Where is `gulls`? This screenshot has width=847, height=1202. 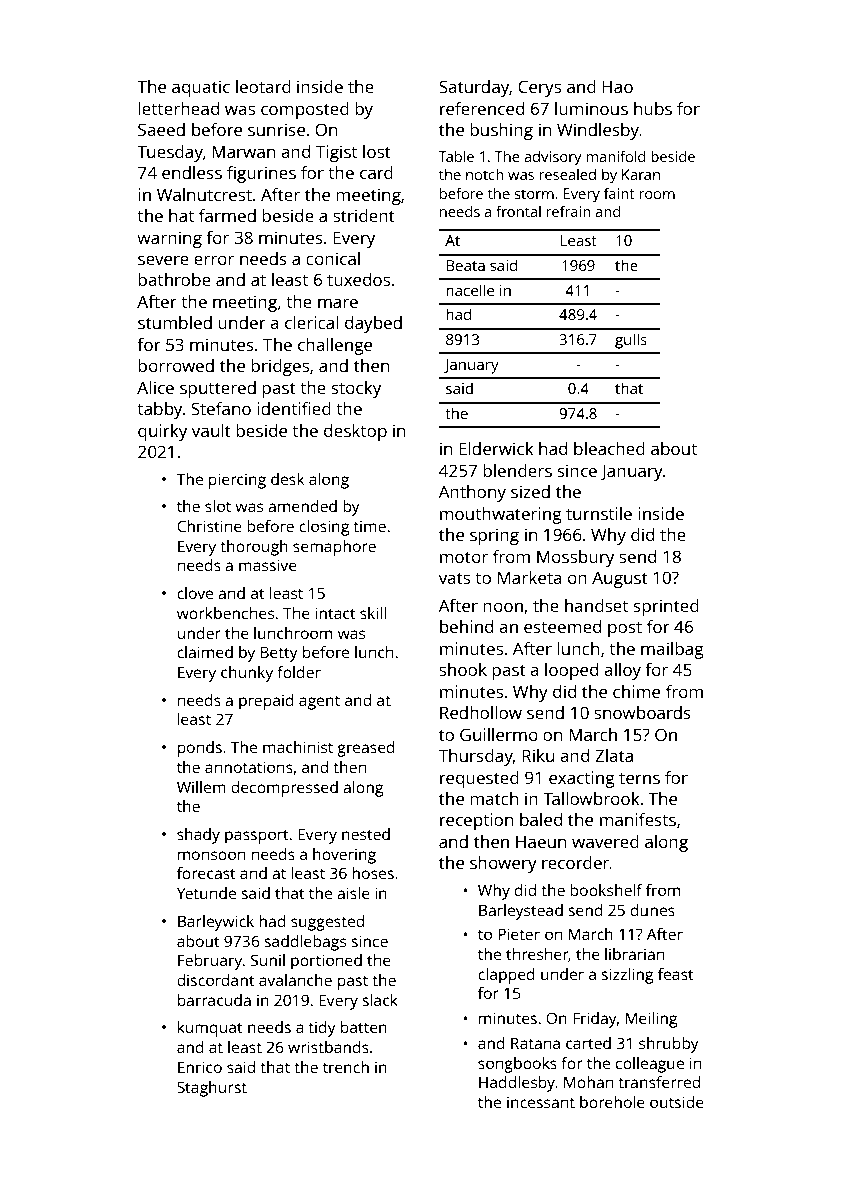
gulls is located at coordinates (631, 341).
